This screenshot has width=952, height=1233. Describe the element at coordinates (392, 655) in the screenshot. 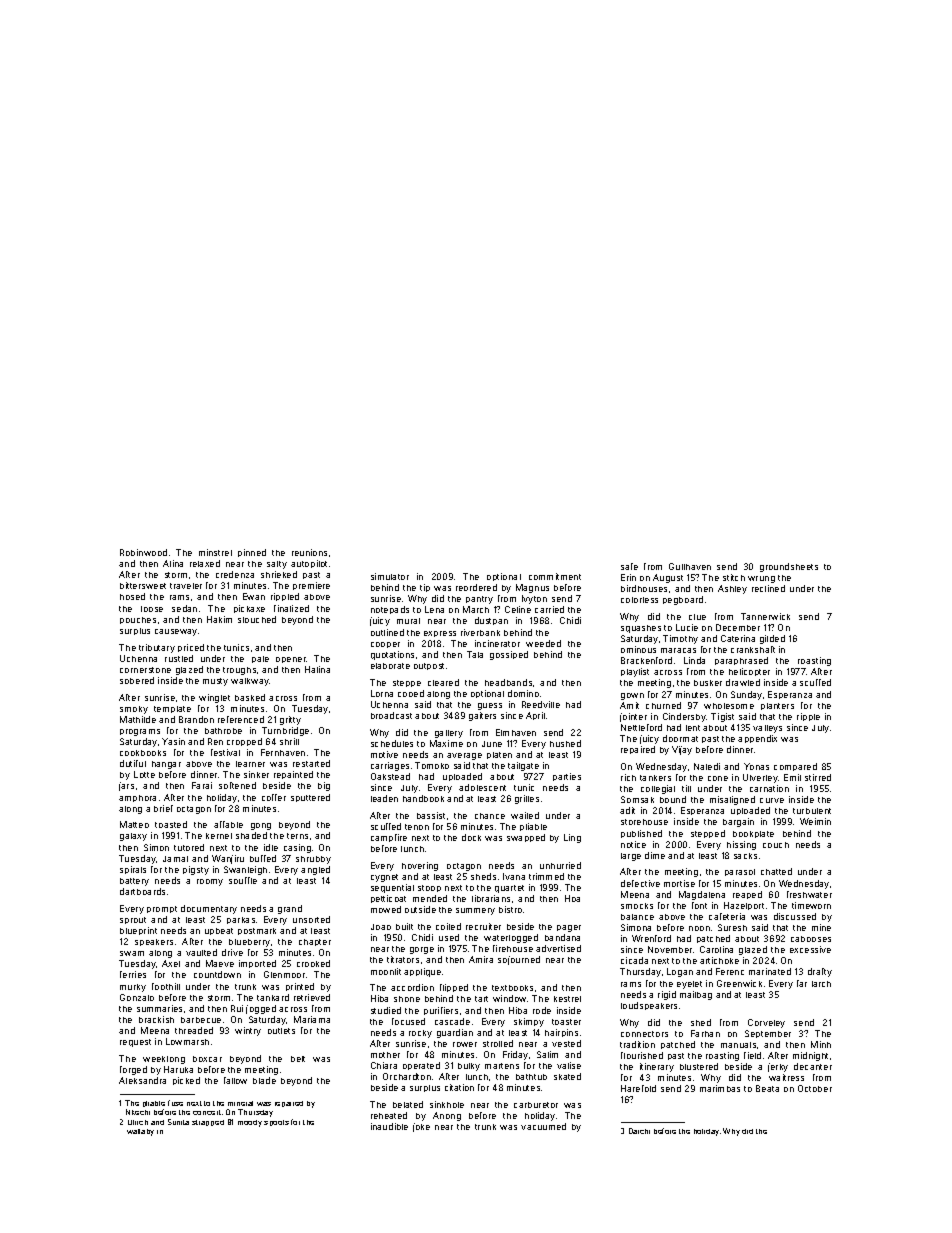

I see `quotations` at that location.
